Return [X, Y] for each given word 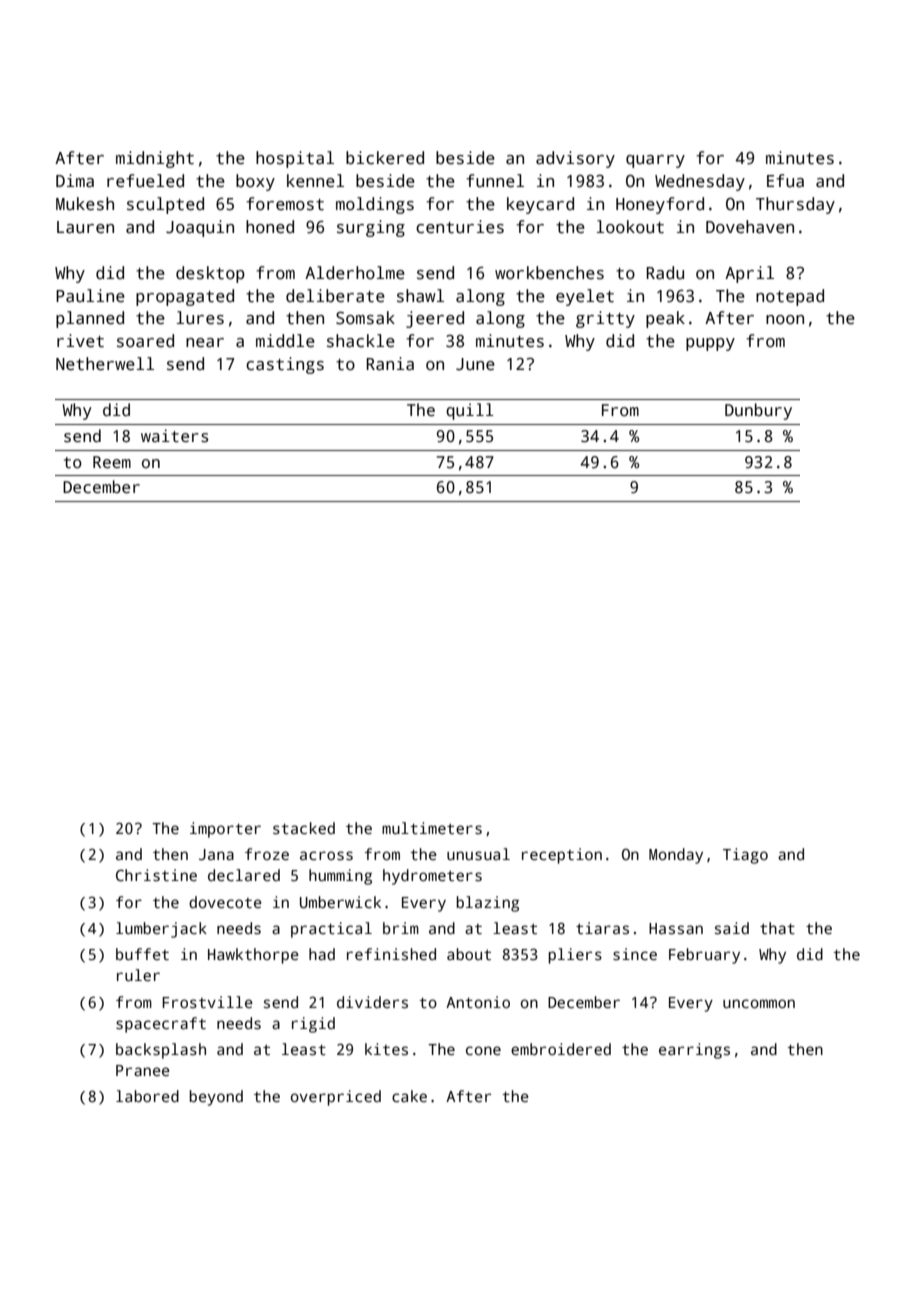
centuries [460, 227]
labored [147, 1096]
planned [90, 319]
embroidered [561, 1049]
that [777, 928]
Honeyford [660, 205]
